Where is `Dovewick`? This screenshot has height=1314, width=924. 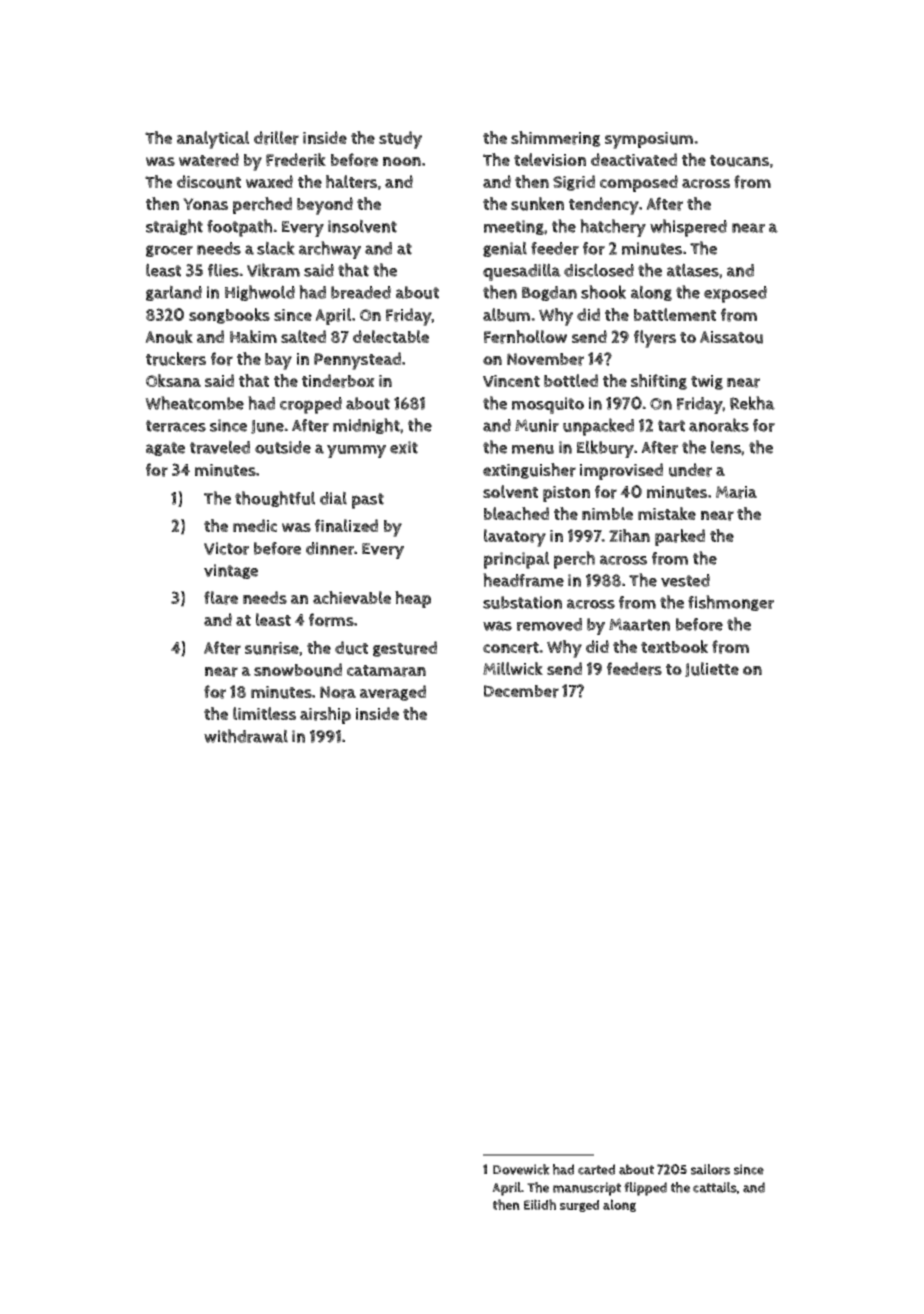
Dovewick is located at coordinates (521, 1169).
